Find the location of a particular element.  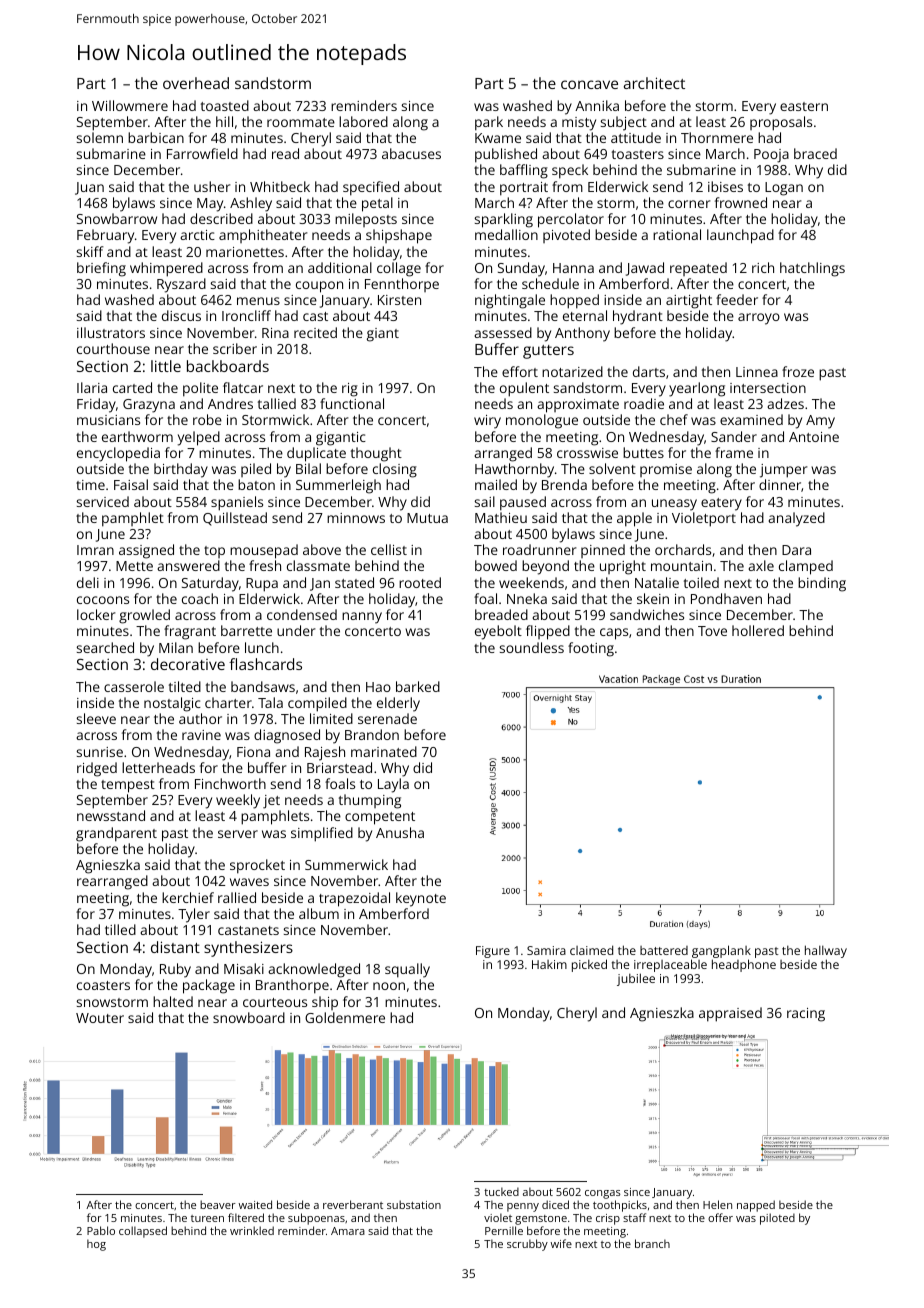

Misaki is located at coordinates (244, 968).
